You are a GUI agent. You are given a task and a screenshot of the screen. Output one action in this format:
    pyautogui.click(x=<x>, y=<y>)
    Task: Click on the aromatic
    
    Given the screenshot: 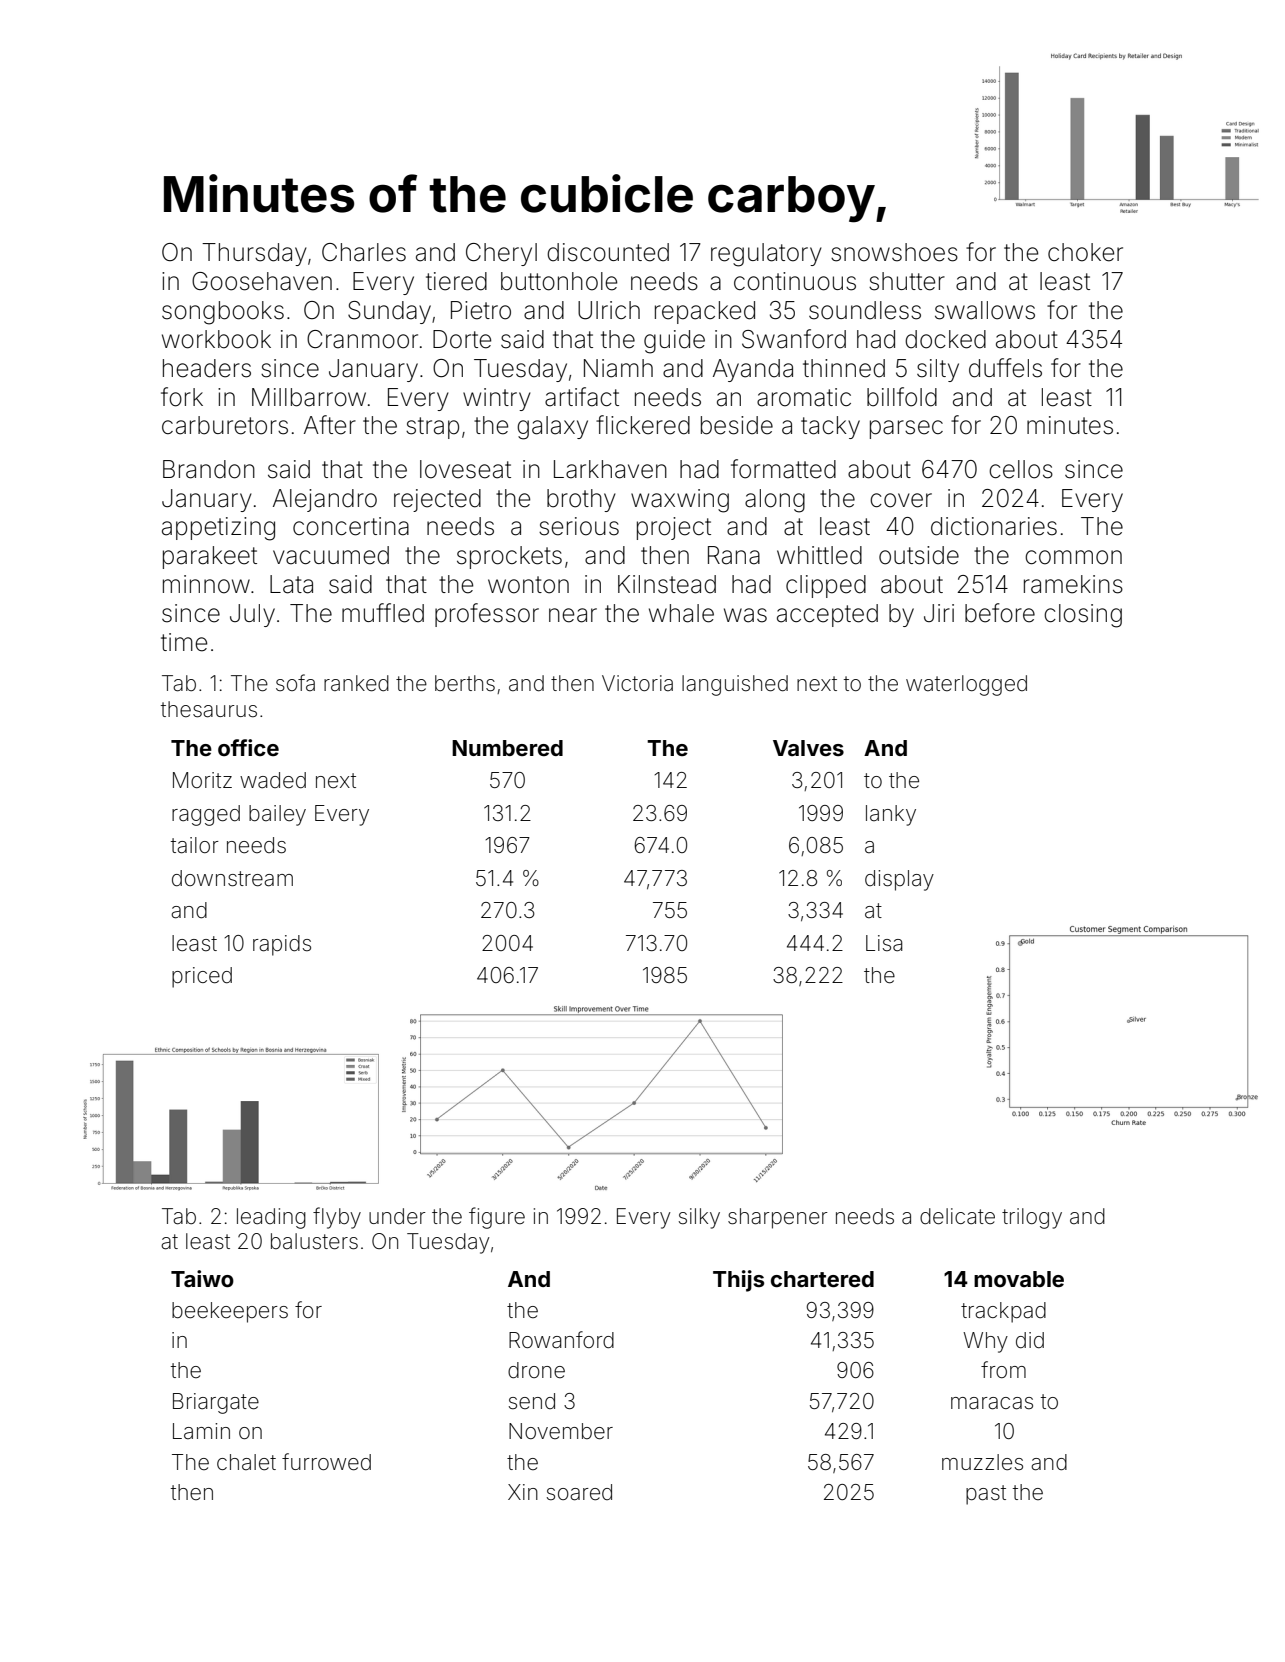 What is the action you would take?
    pyautogui.click(x=804, y=397)
